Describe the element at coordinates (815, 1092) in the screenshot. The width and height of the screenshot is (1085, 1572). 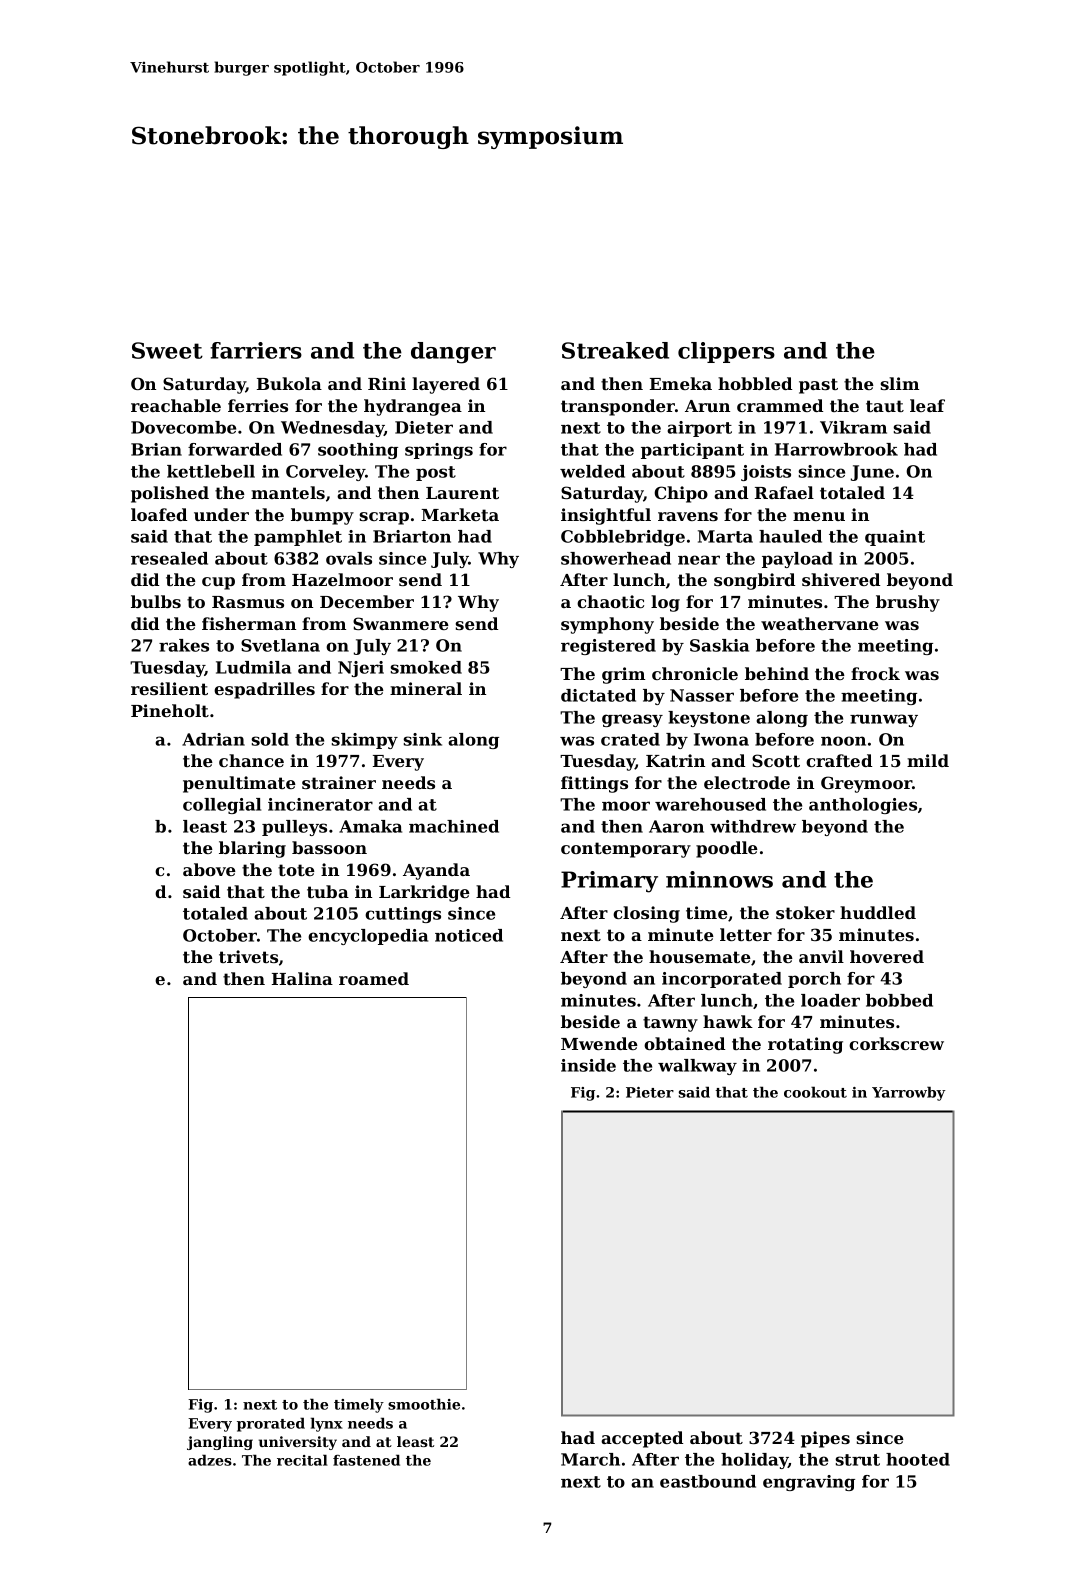
I see `cookout` at that location.
